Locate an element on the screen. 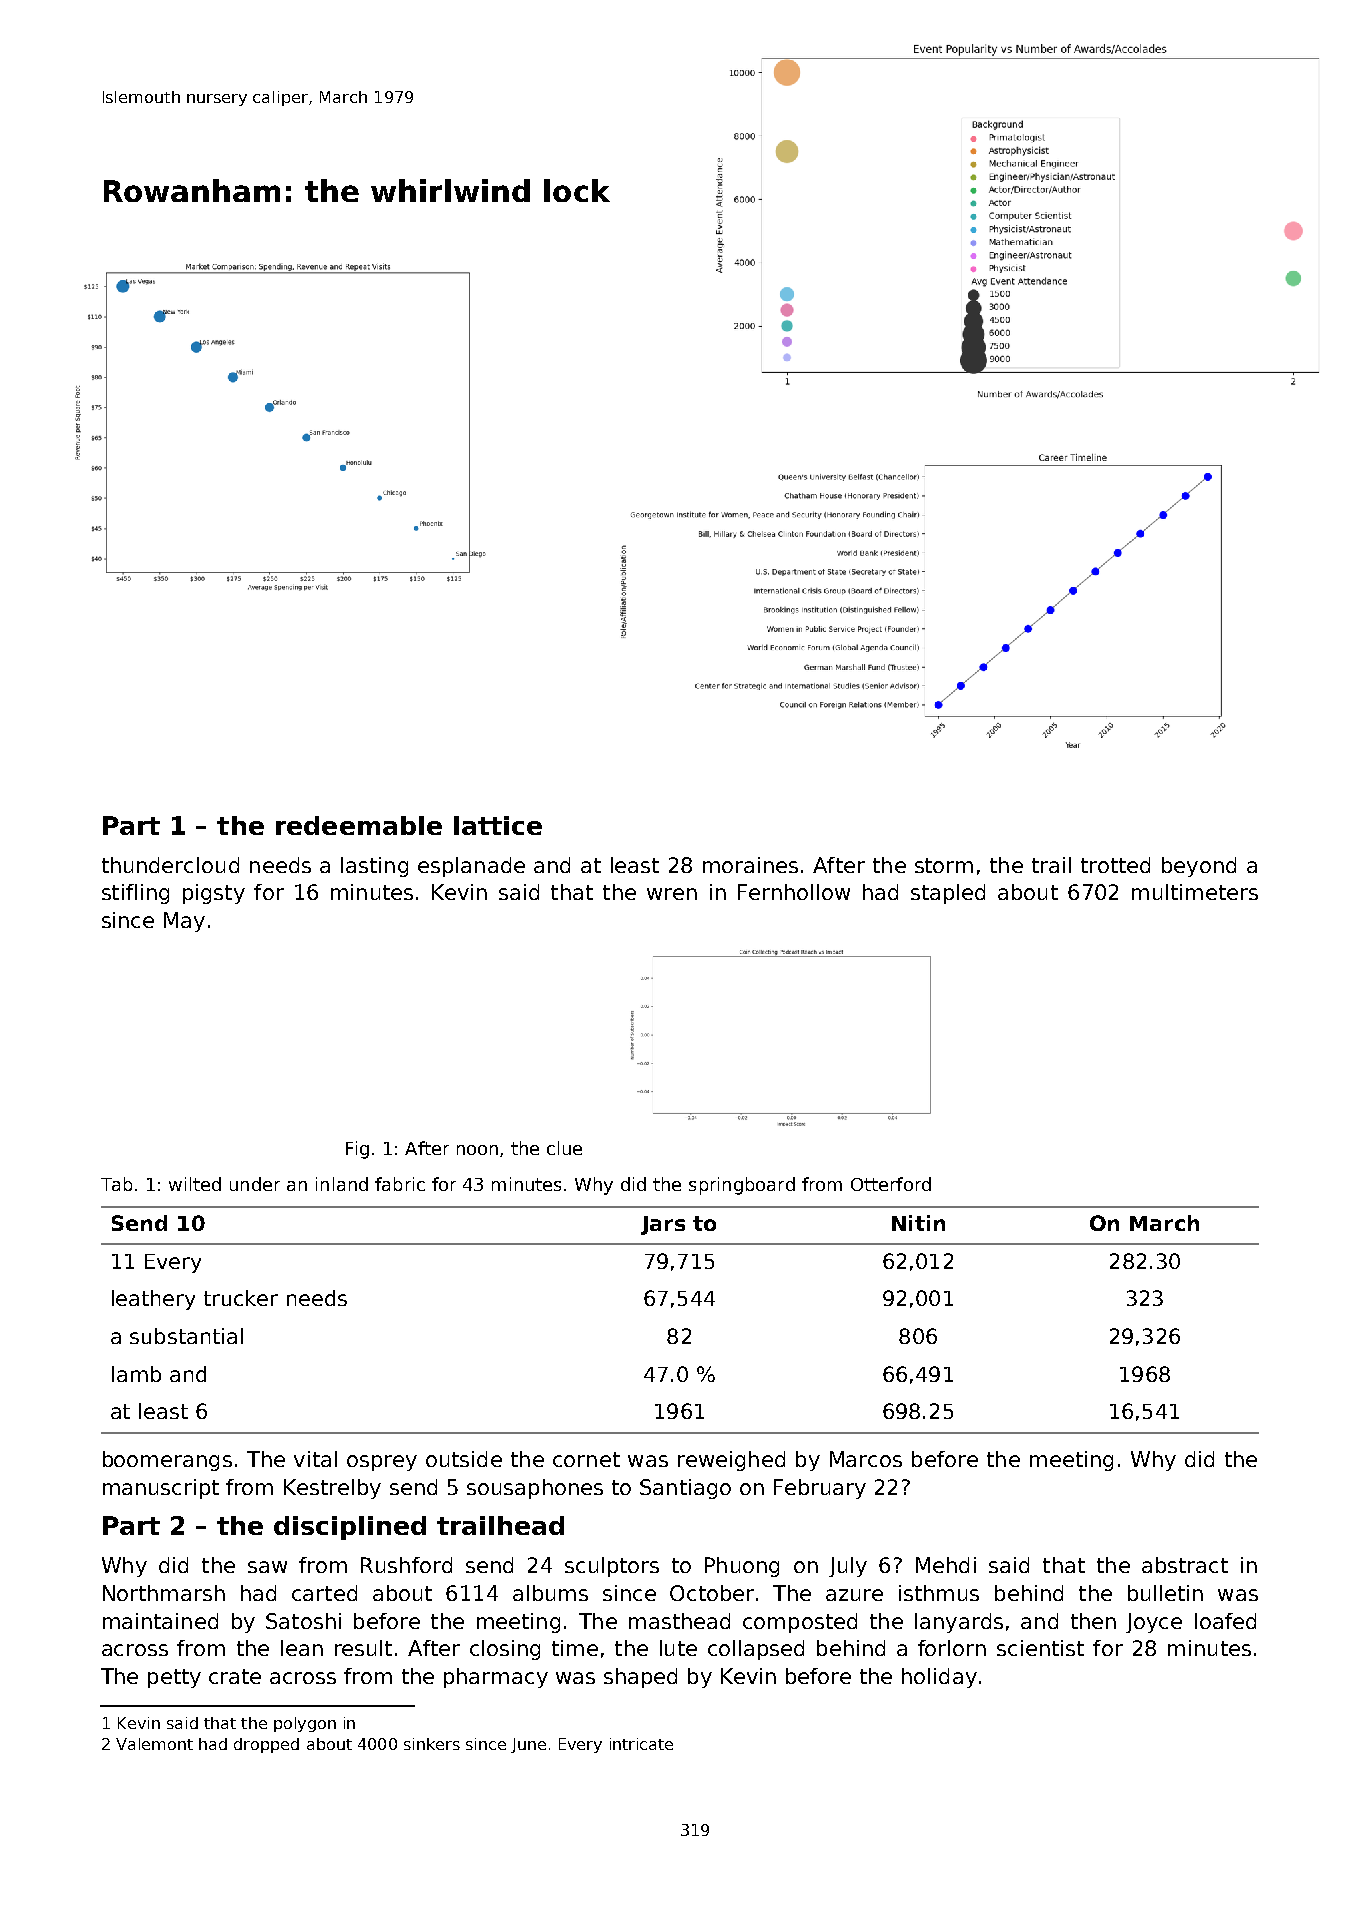  Northmarsh is located at coordinates (164, 1593).
